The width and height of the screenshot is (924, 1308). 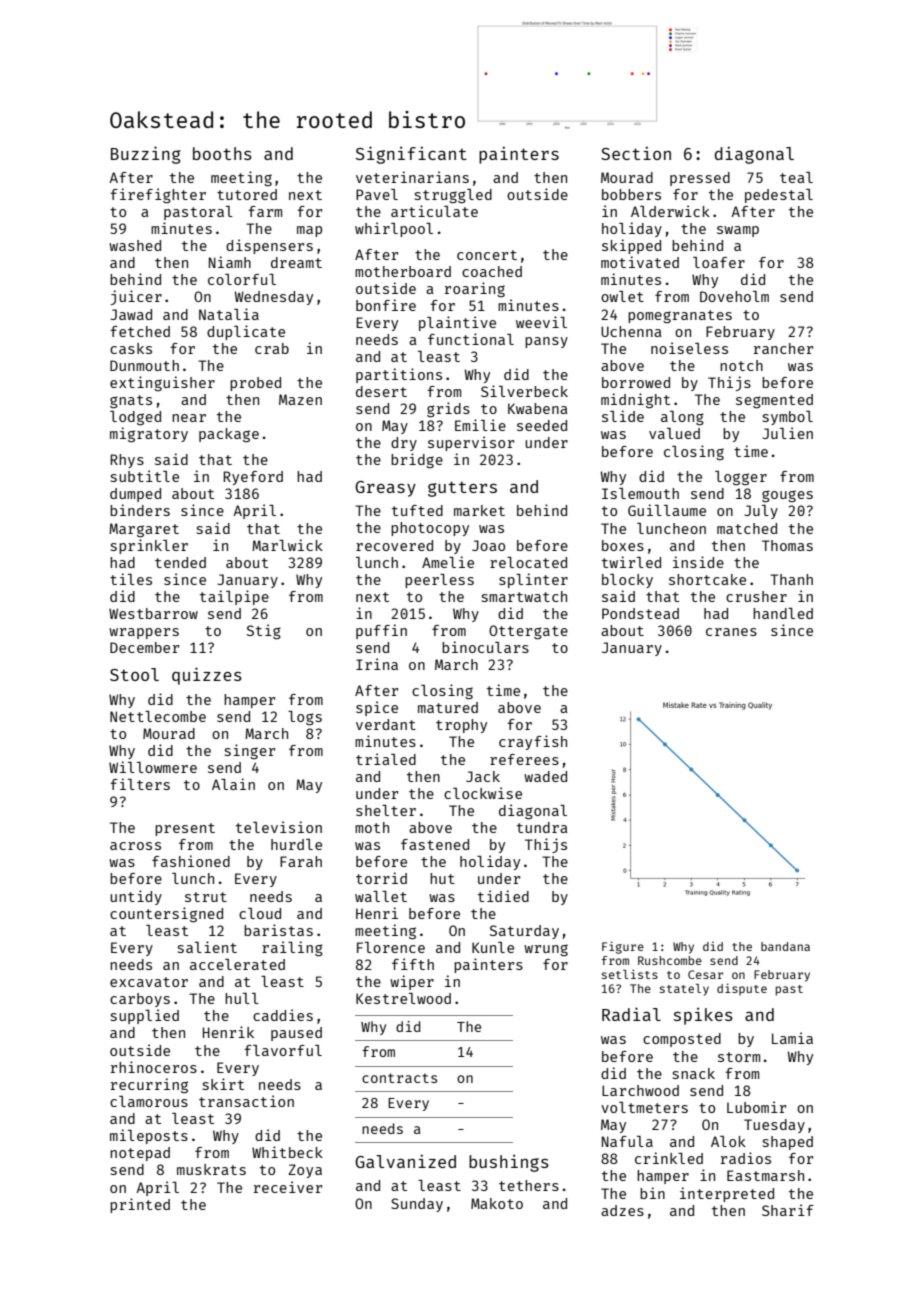 What do you see at coordinates (453, 196) in the screenshot?
I see `struggled` at bounding box center [453, 196].
